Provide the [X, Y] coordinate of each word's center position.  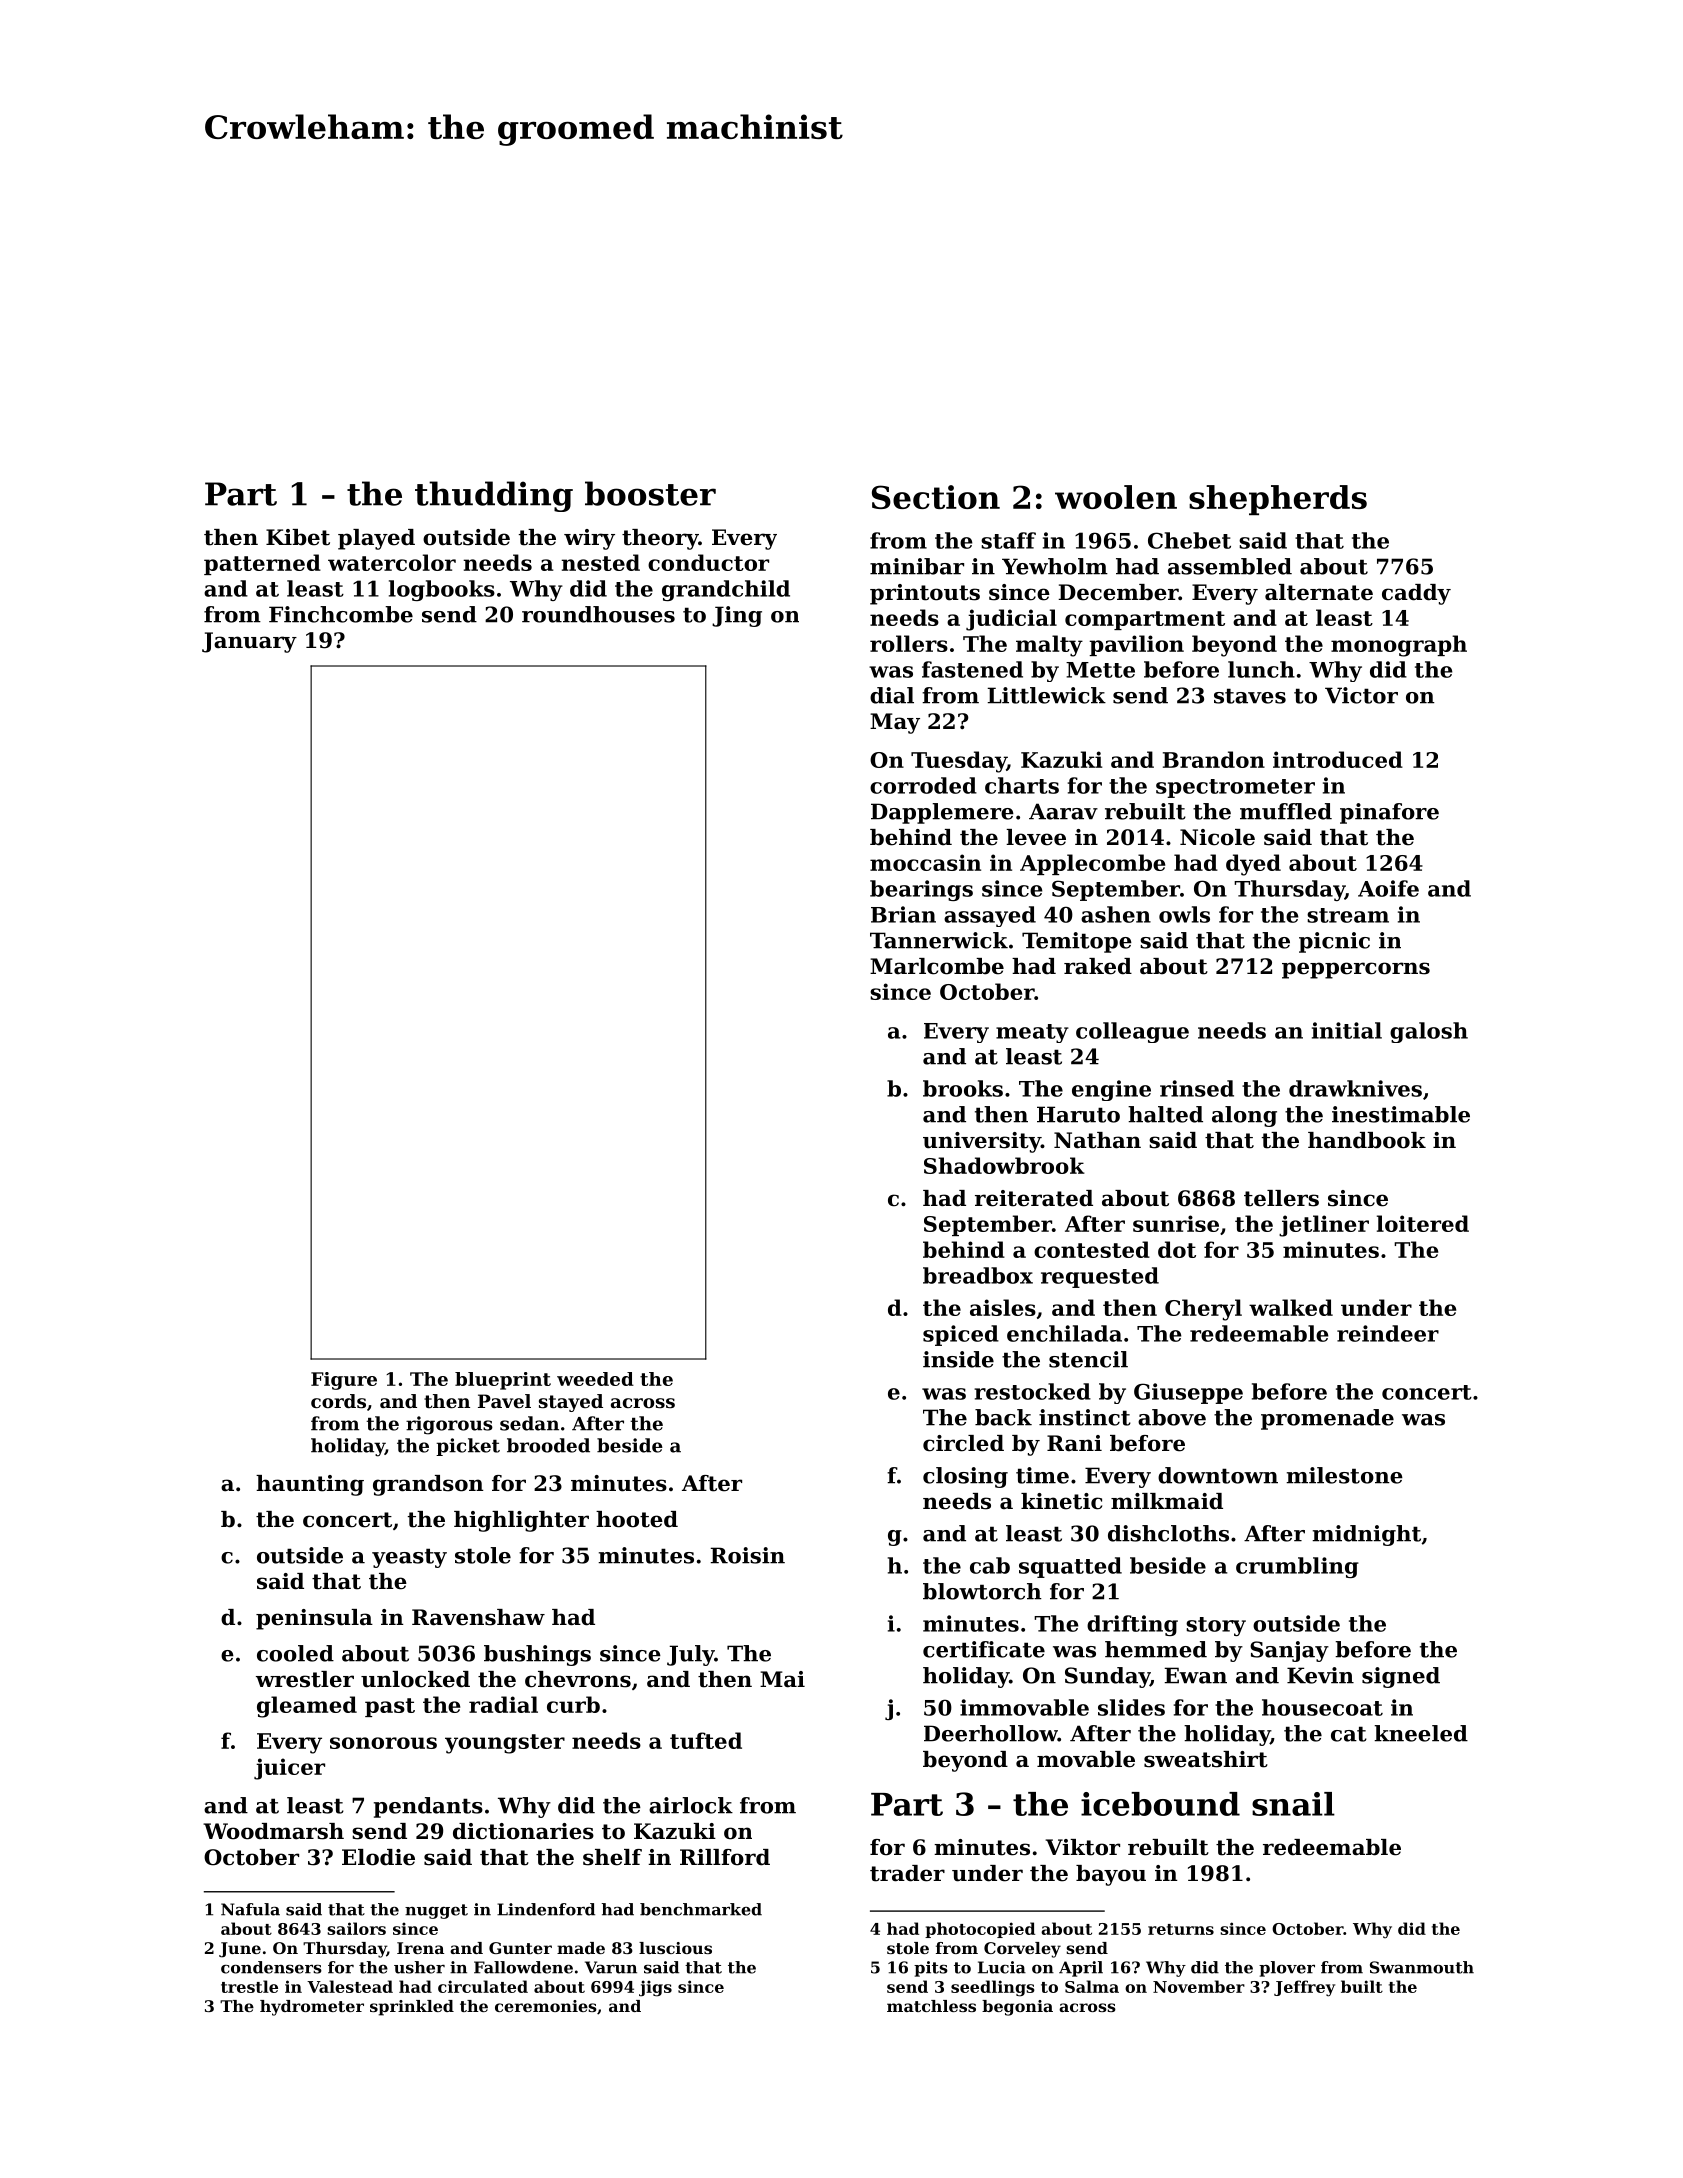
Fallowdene [523, 1967]
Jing [737, 616]
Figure [344, 1381]
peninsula [314, 1619]
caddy [1416, 594]
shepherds [1278, 500]
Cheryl [1203, 1310]
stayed [571, 1403]
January [249, 642]
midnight [1366, 1535]
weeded [595, 1379]
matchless [931, 2006]
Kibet [298, 537]
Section [936, 497]
